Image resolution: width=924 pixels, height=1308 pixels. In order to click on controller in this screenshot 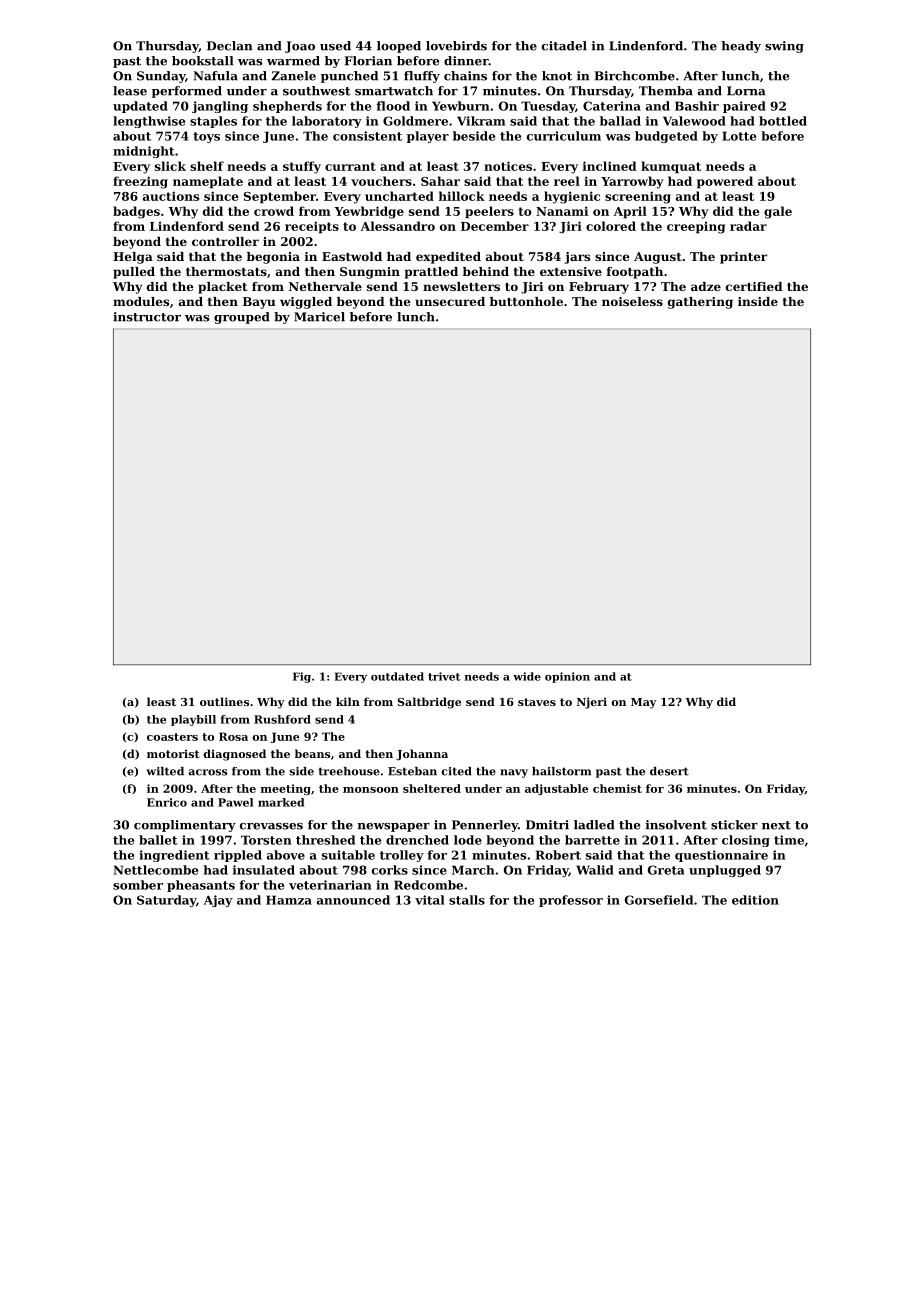, I will do `click(225, 241)`.
